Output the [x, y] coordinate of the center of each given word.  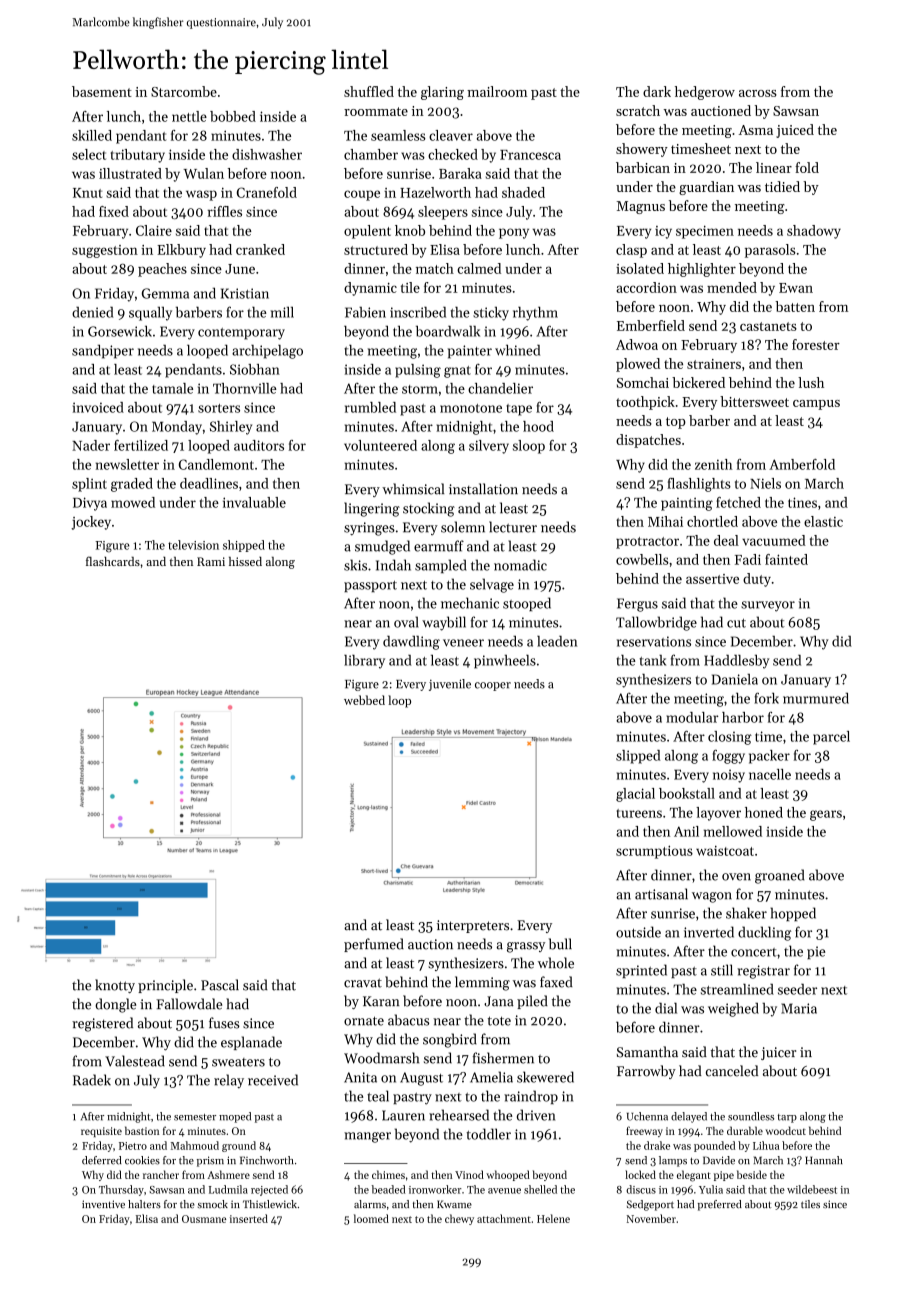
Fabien [365, 312]
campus [816, 405]
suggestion [105, 251]
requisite [101, 1132]
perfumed [374, 945]
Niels [765, 483]
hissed [245, 561]
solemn [463, 527]
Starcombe [184, 91]
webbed [364, 700]
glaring [442, 93]
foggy [728, 757]
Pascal [220, 985]
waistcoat [725, 851]
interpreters [473, 926]
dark [657, 91]
